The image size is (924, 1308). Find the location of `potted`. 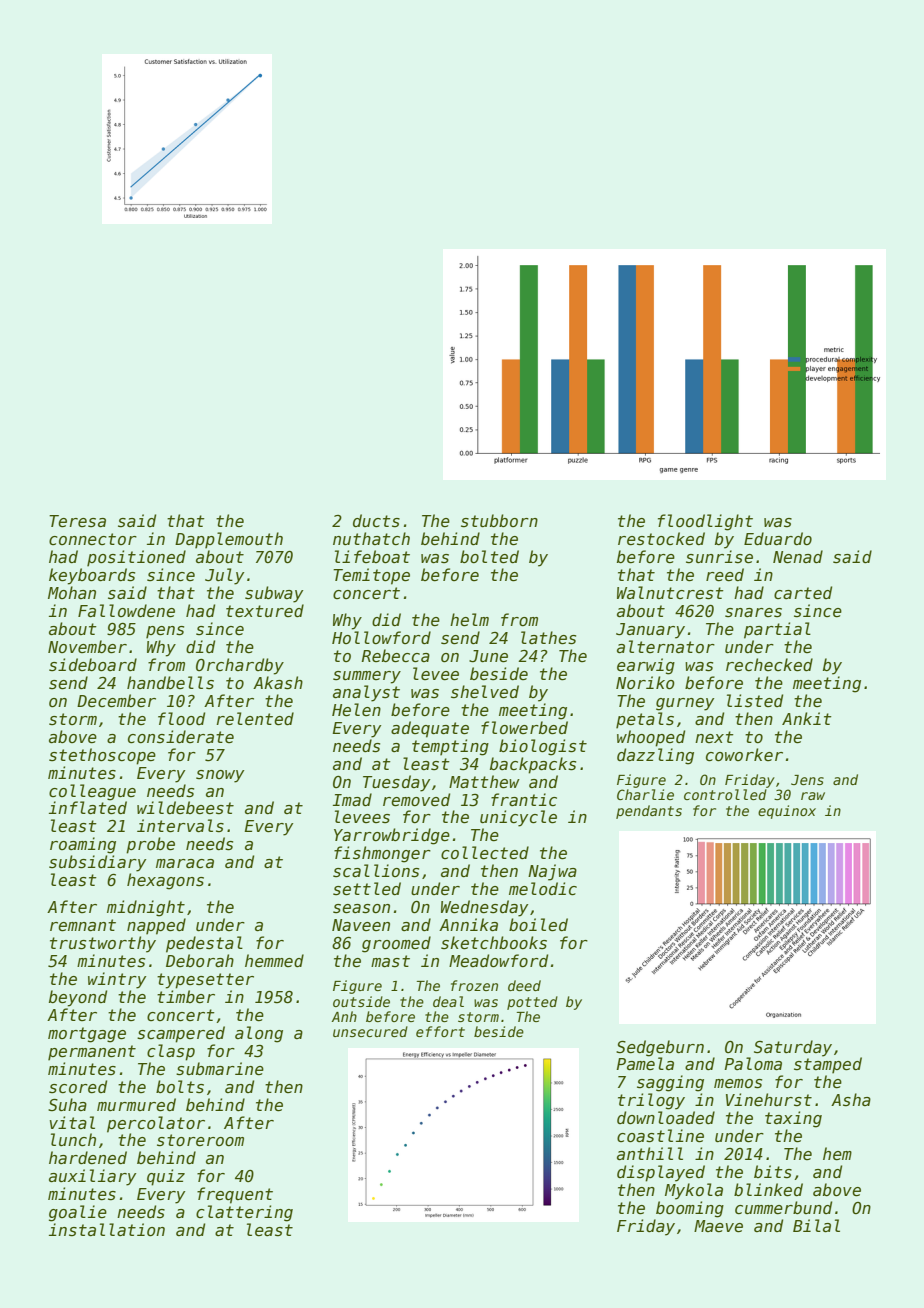

potted is located at coordinates (532, 1003).
